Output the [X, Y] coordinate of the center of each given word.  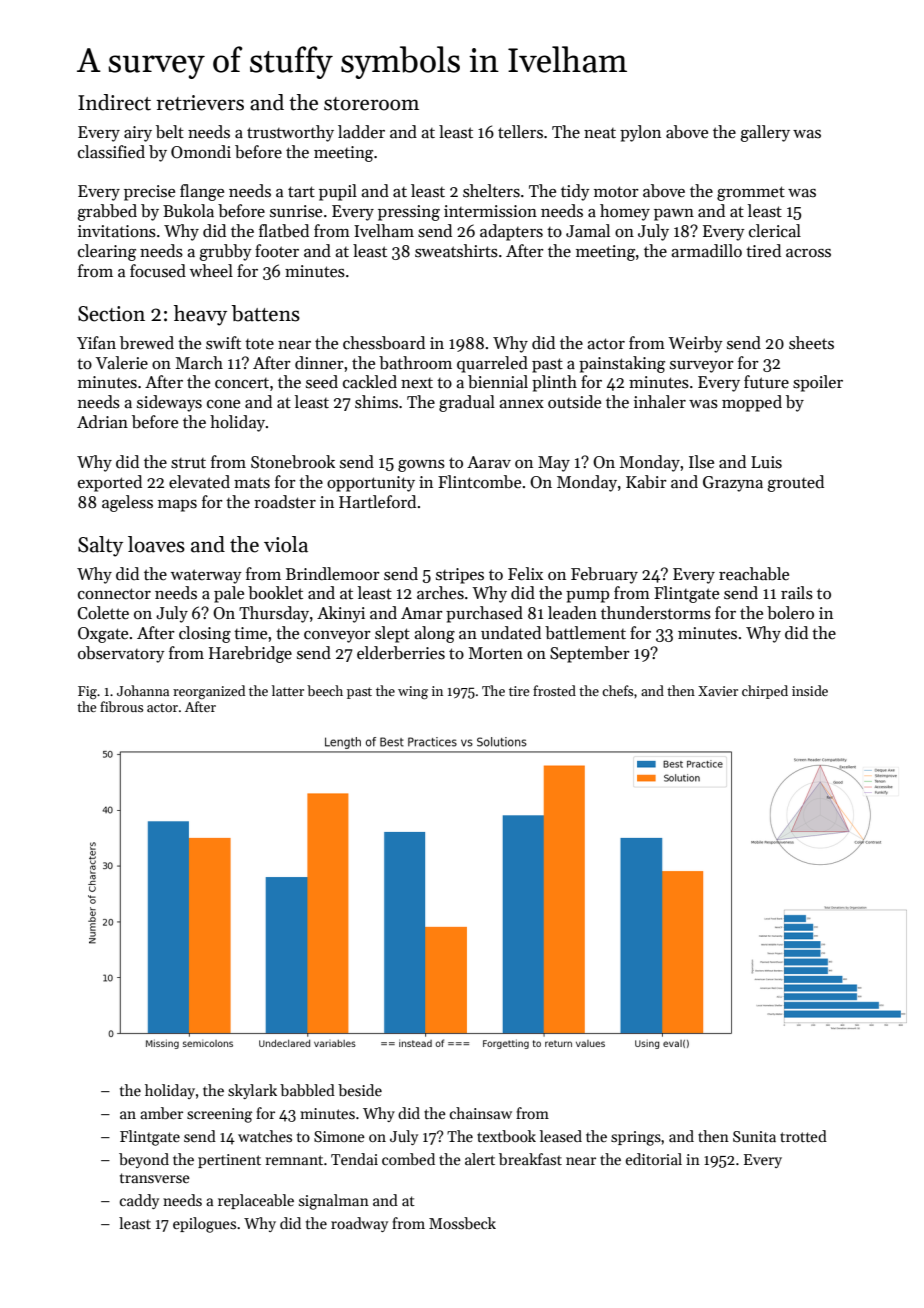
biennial [498, 382]
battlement [585, 633]
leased [561, 1136]
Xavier [718, 691]
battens [265, 313]
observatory [121, 654]
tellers [520, 132]
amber [161, 1113]
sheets [811, 343]
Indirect [114, 102]
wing [413, 692]
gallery [765, 133]
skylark [252, 1091]
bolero [790, 613]
